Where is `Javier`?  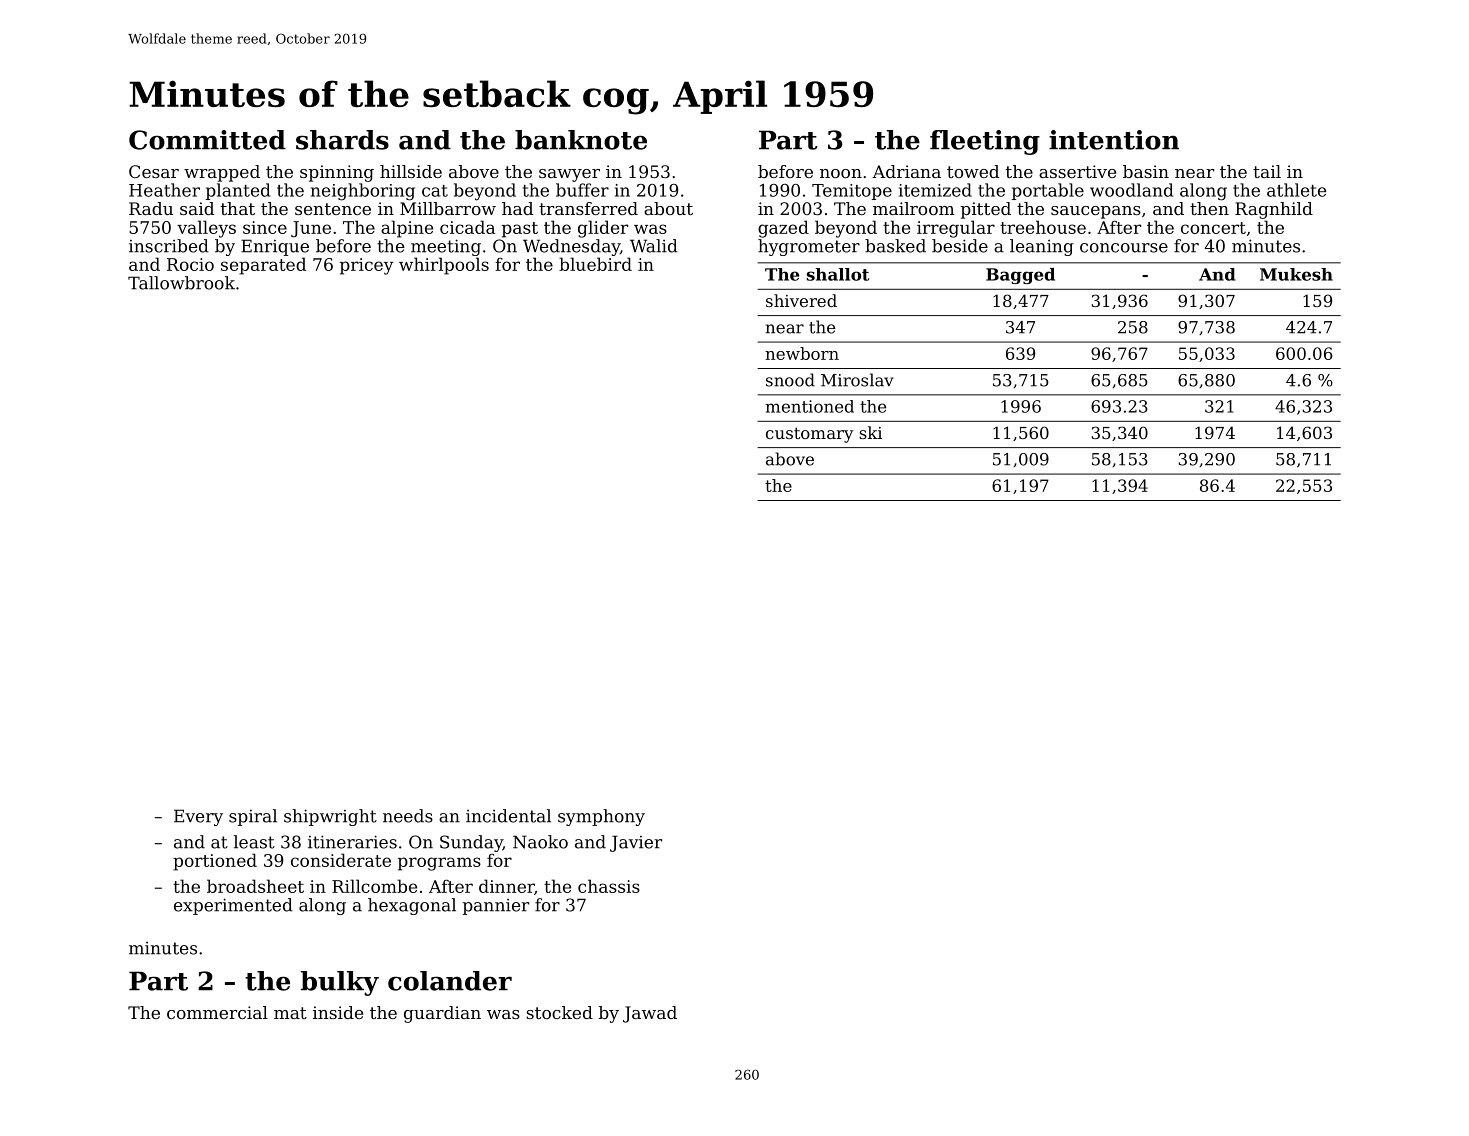
Javier is located at coordinates (636, 843).
